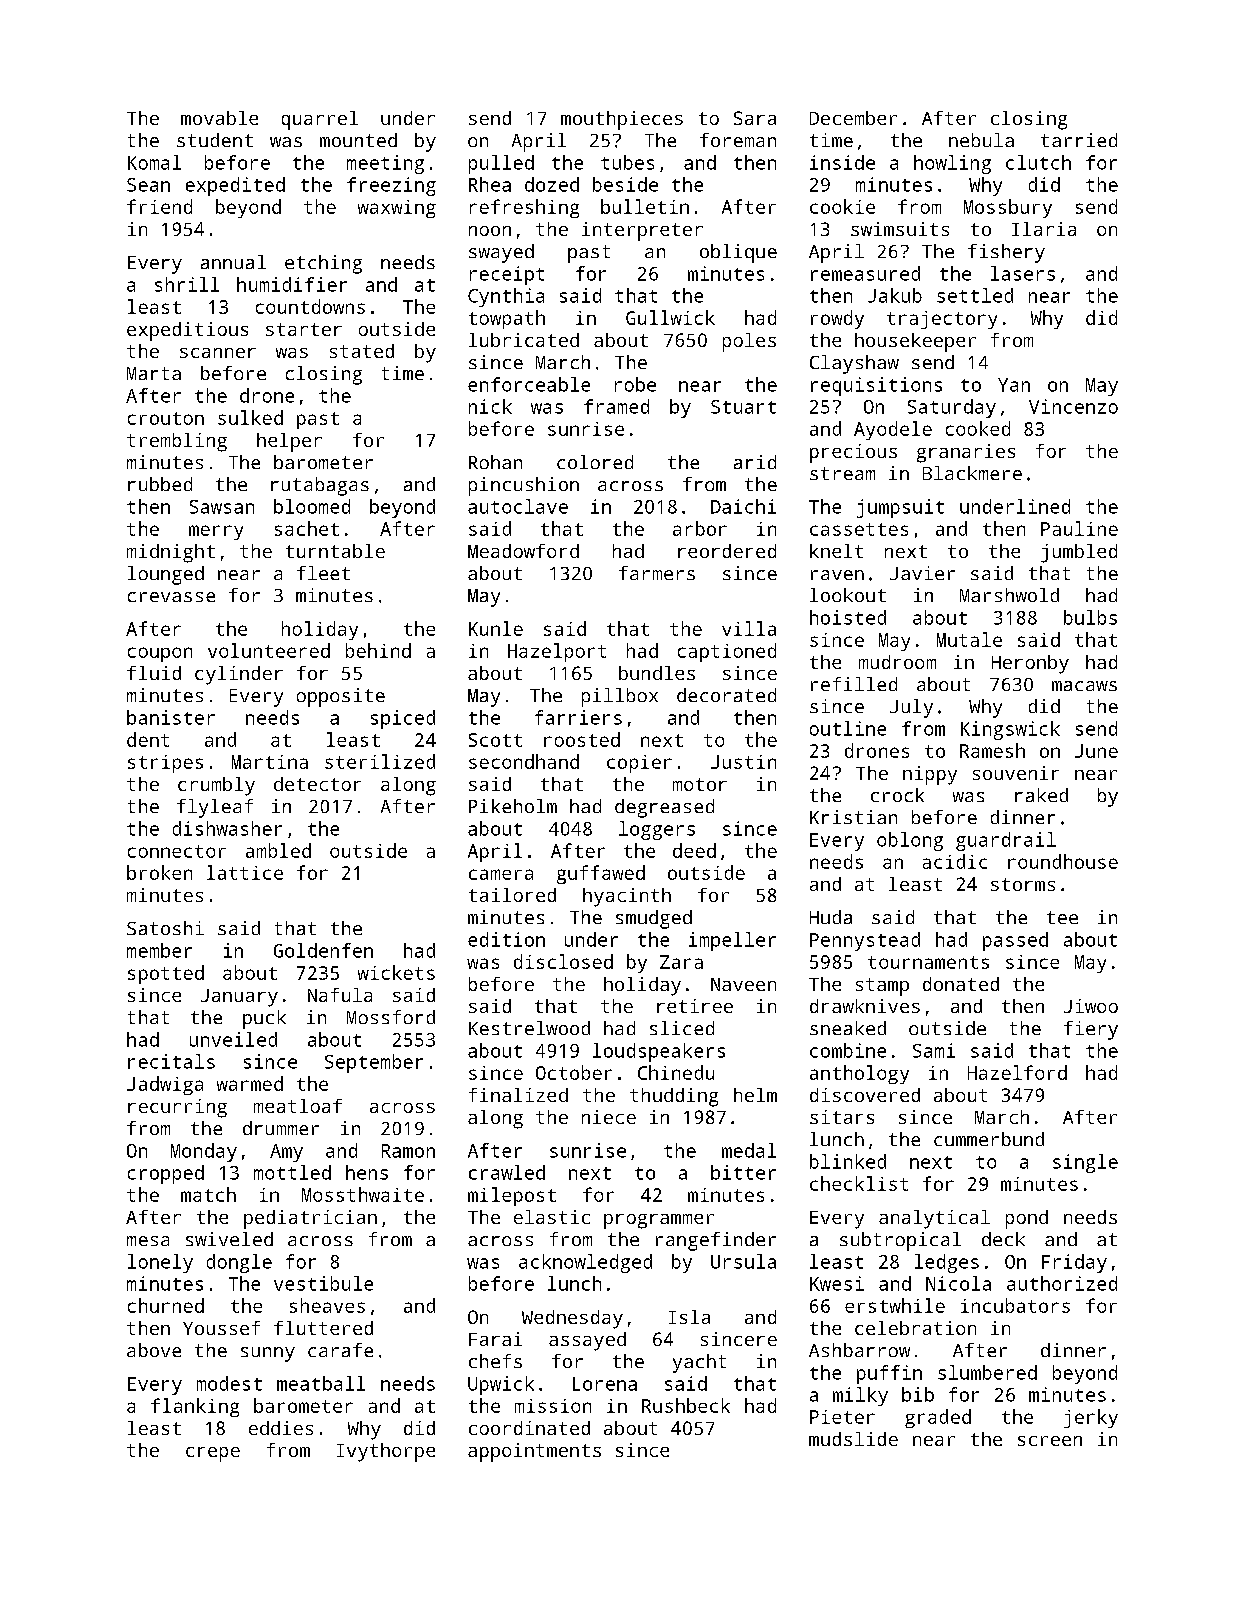 The height and width of the image is (1611, 1245). I want to click on mouthpieces, so click(622, 120).
